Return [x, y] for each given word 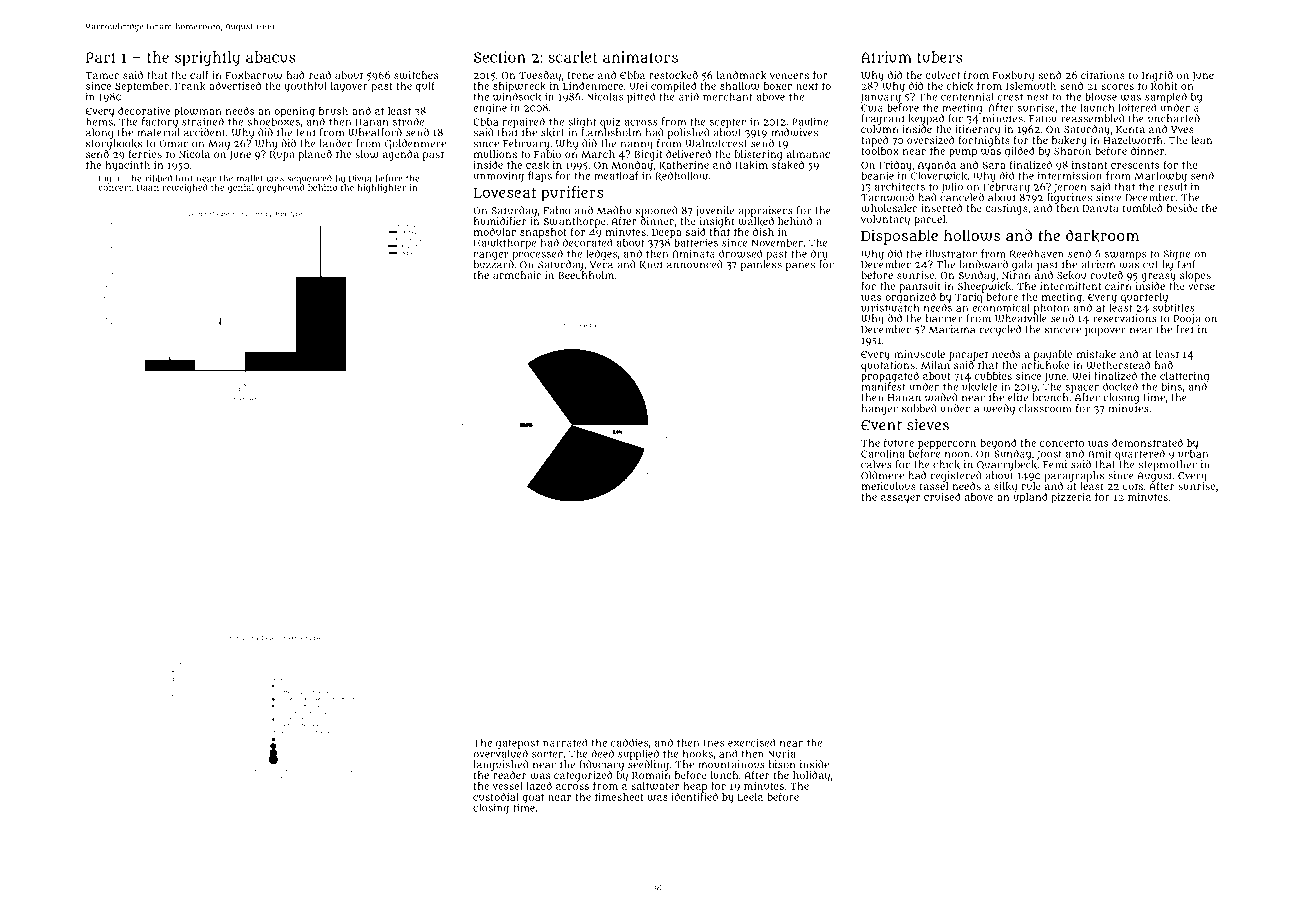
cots [1133, 486]
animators [640, 57]
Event [881, 425]
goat [533, 798]
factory [160, 122]
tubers [940, 57]
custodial [496, 796]
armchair [517, 275]
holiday [811, 776]
